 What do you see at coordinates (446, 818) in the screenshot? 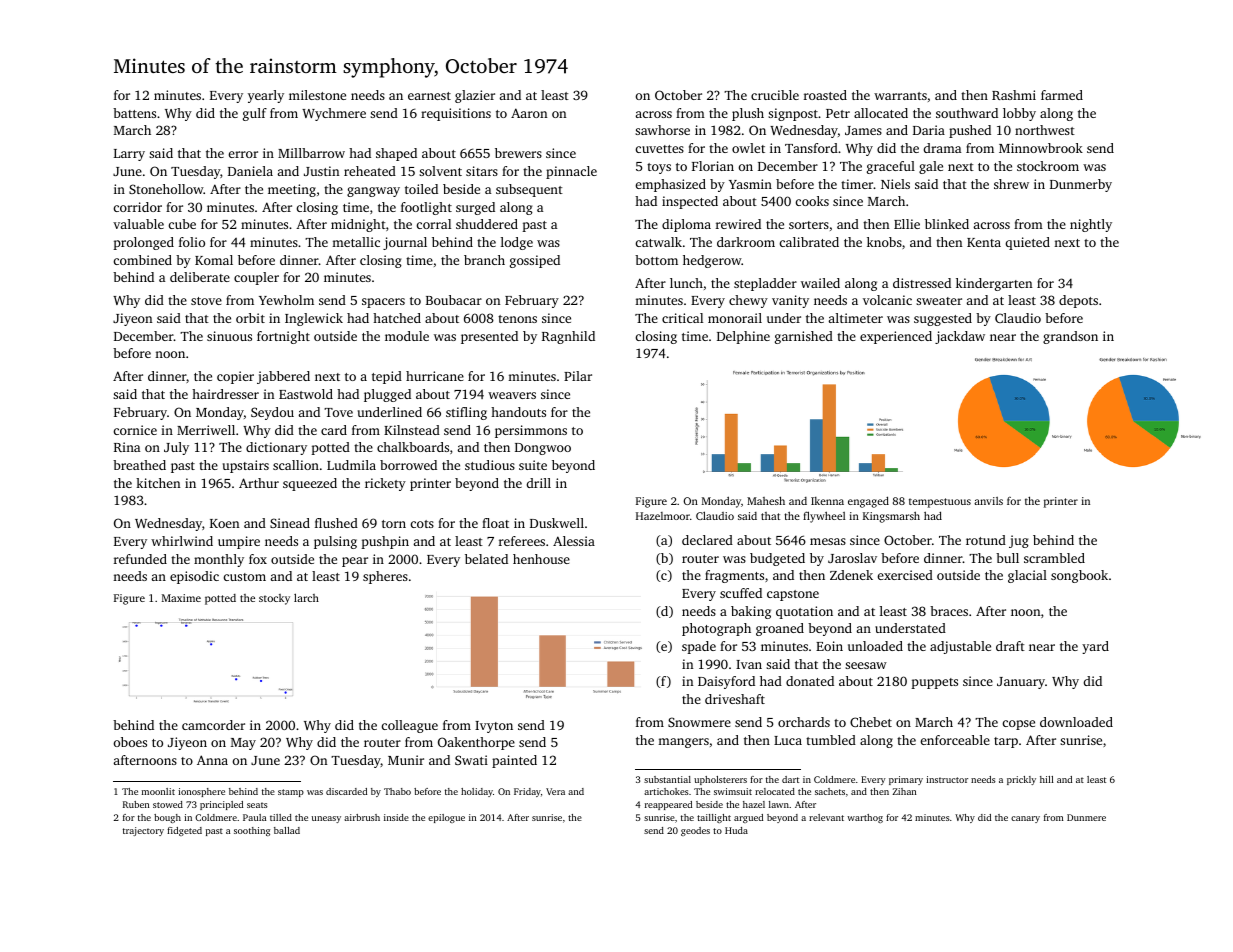
I see `epilogue` at bounding box center [446, 818].
